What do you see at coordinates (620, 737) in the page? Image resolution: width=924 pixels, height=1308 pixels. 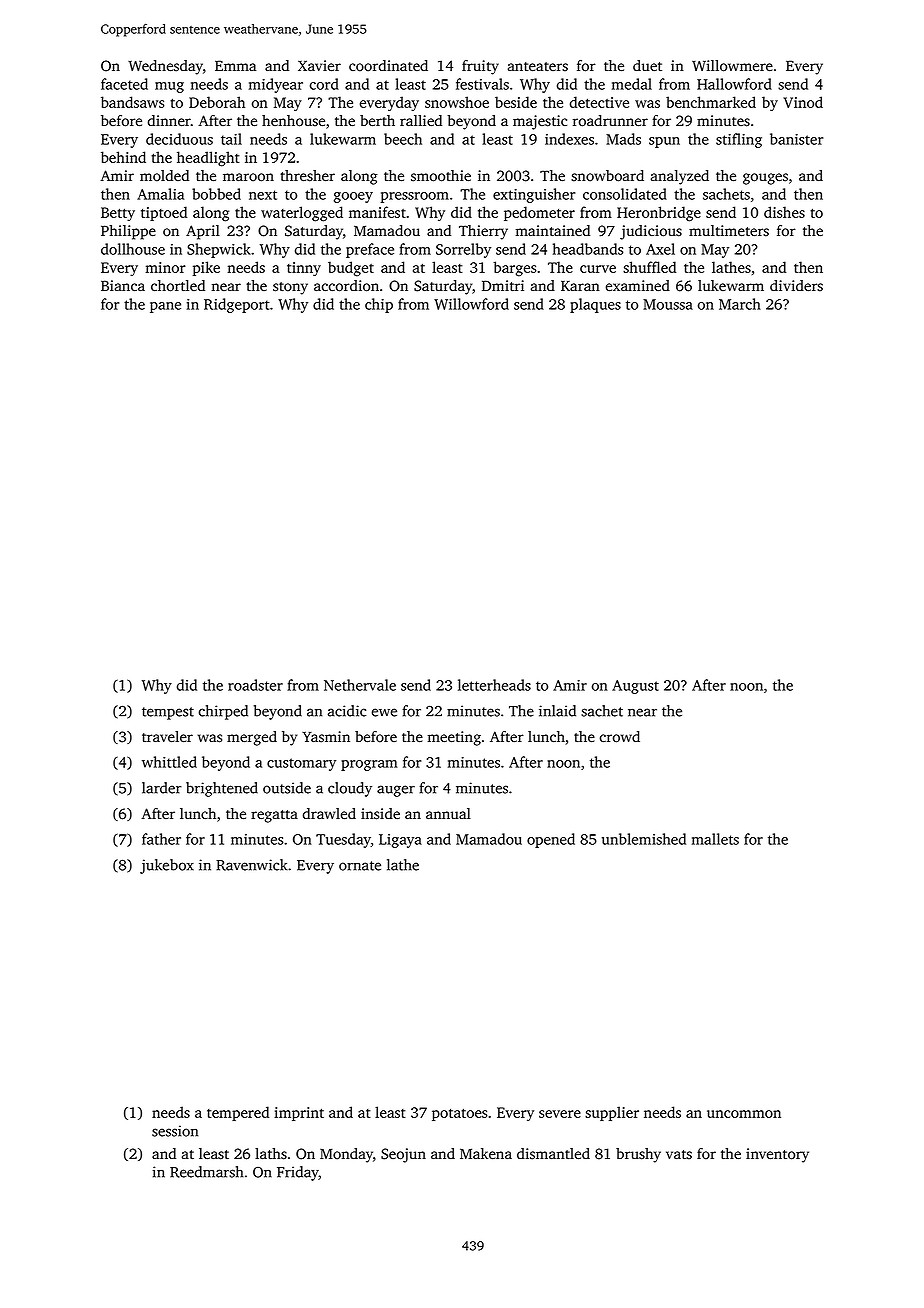 I see `crowd` at bounding box center [620, 737].
